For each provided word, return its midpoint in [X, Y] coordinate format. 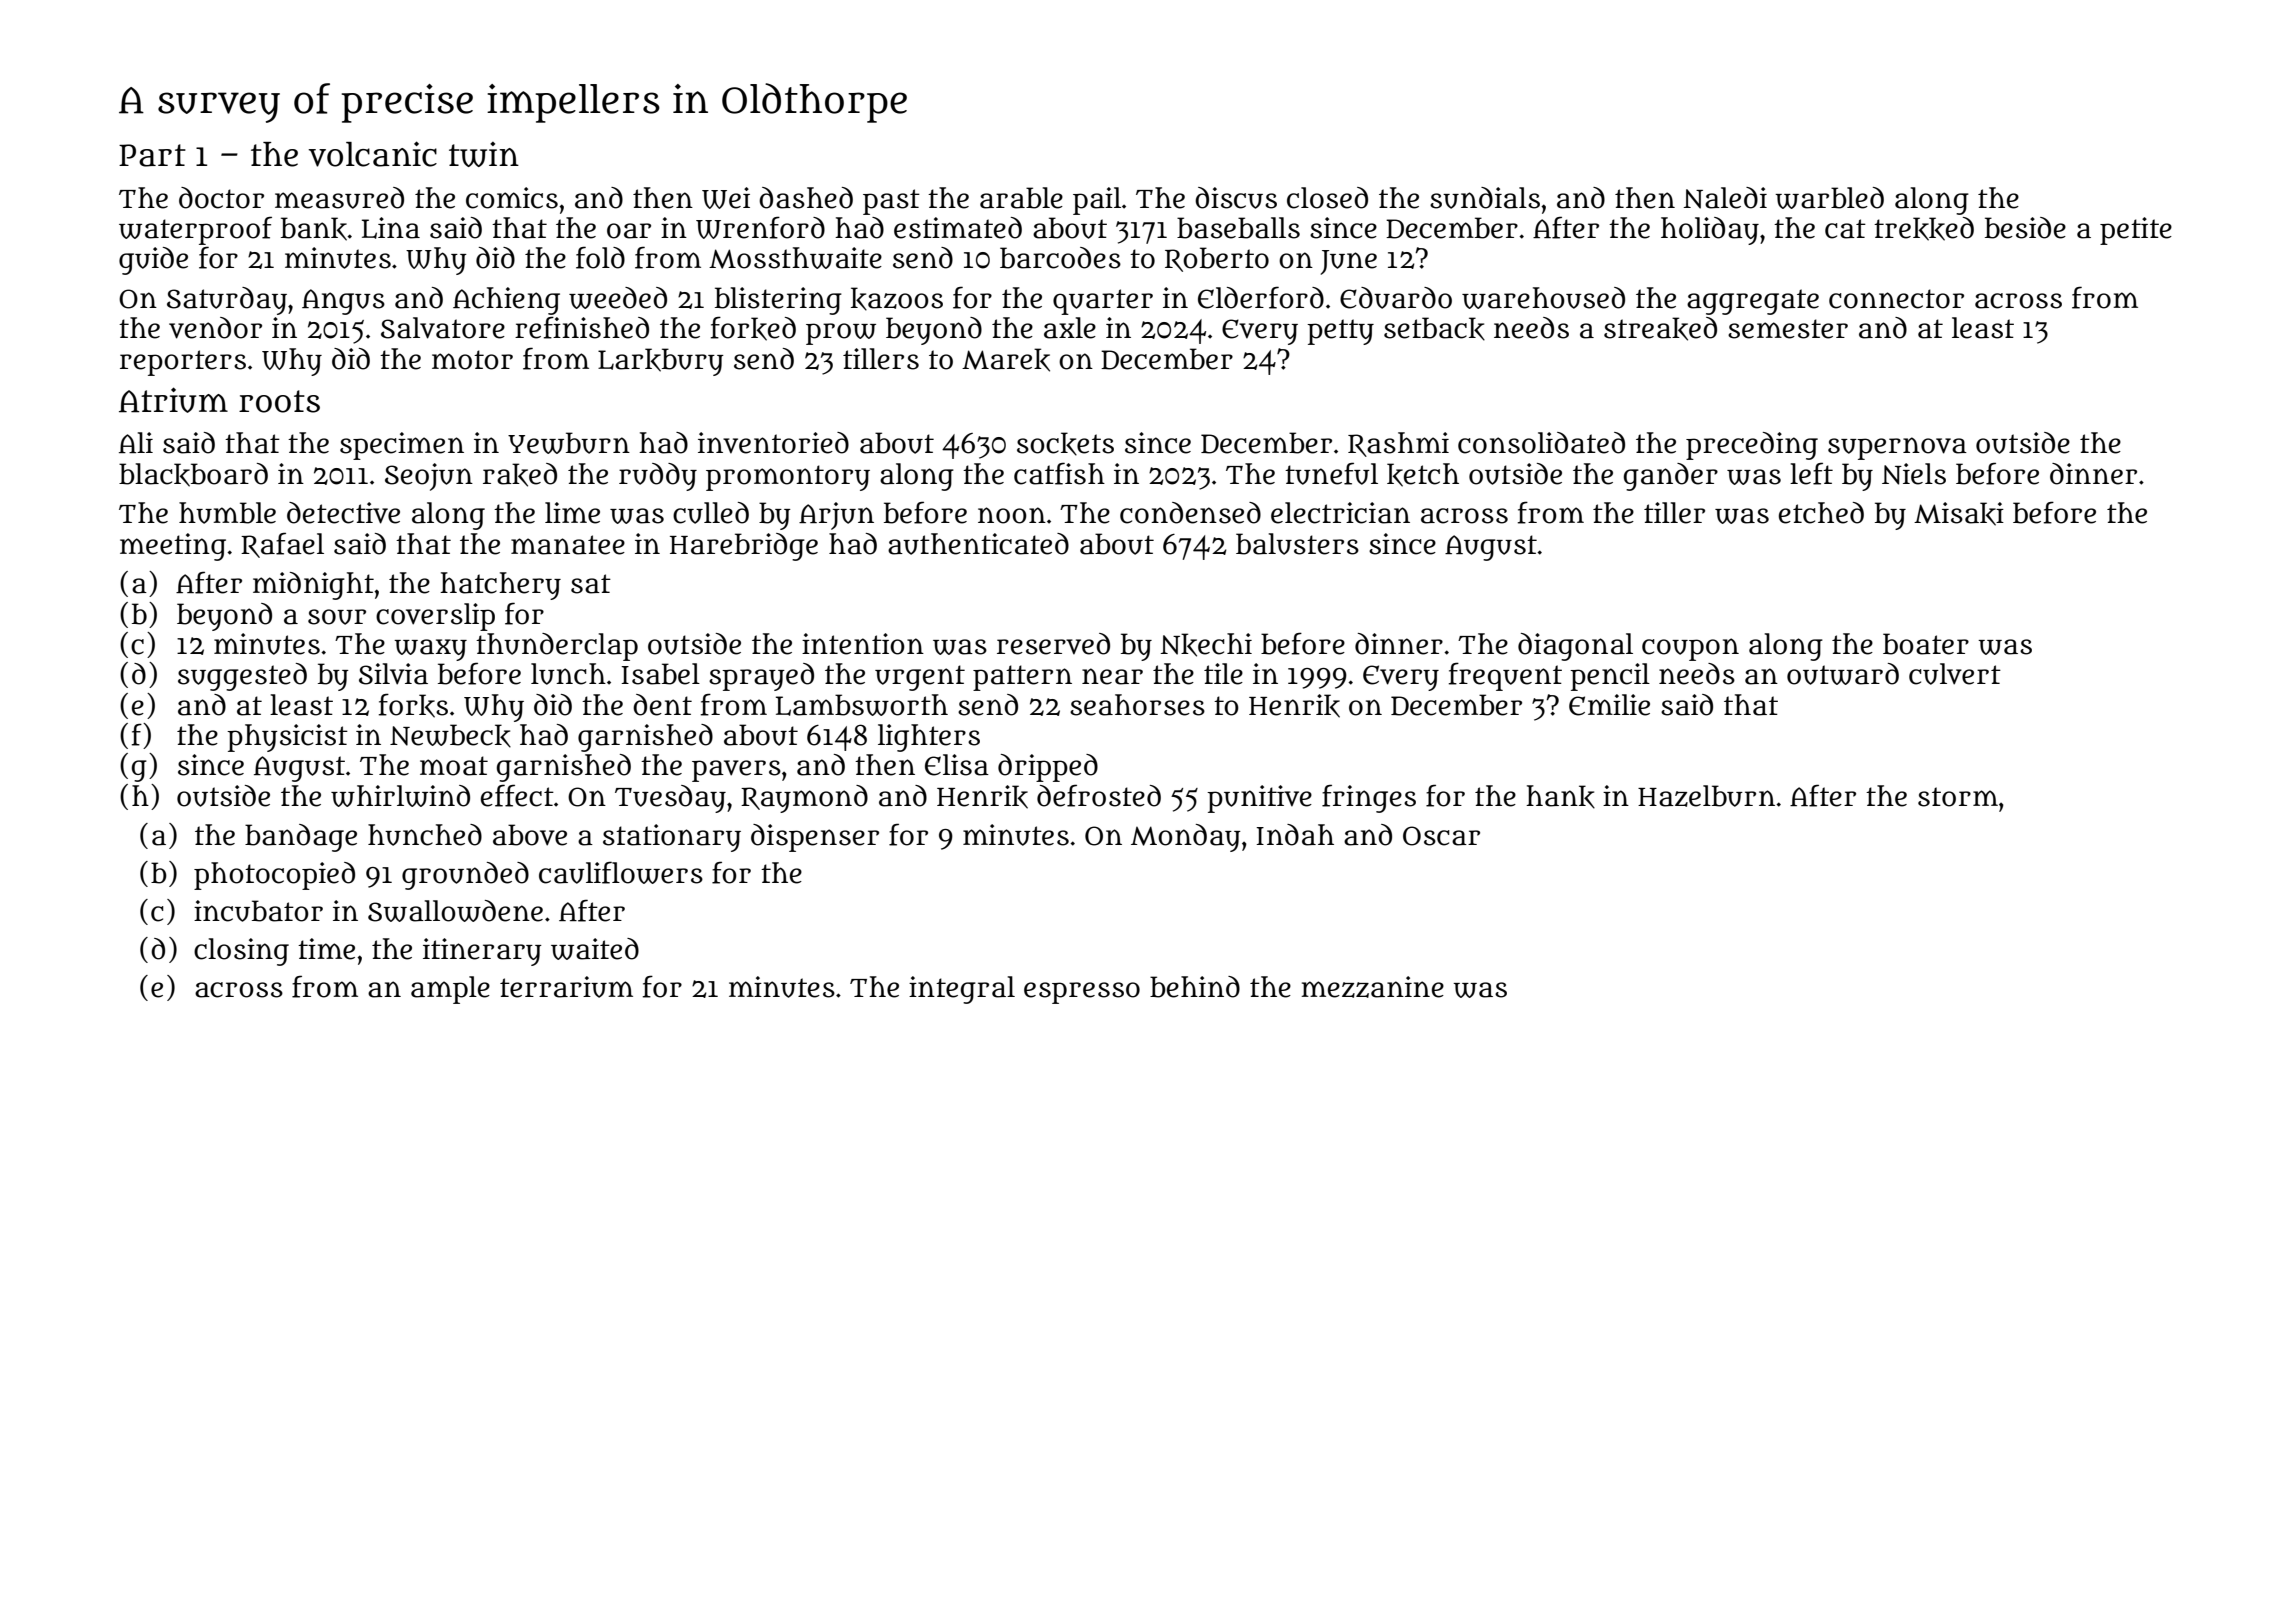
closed [1327, 198]
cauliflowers [621, 872]
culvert [1955, 674]
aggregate [1753, 302]
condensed [1190, 513]
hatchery [500, 586]
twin [484, 154]
